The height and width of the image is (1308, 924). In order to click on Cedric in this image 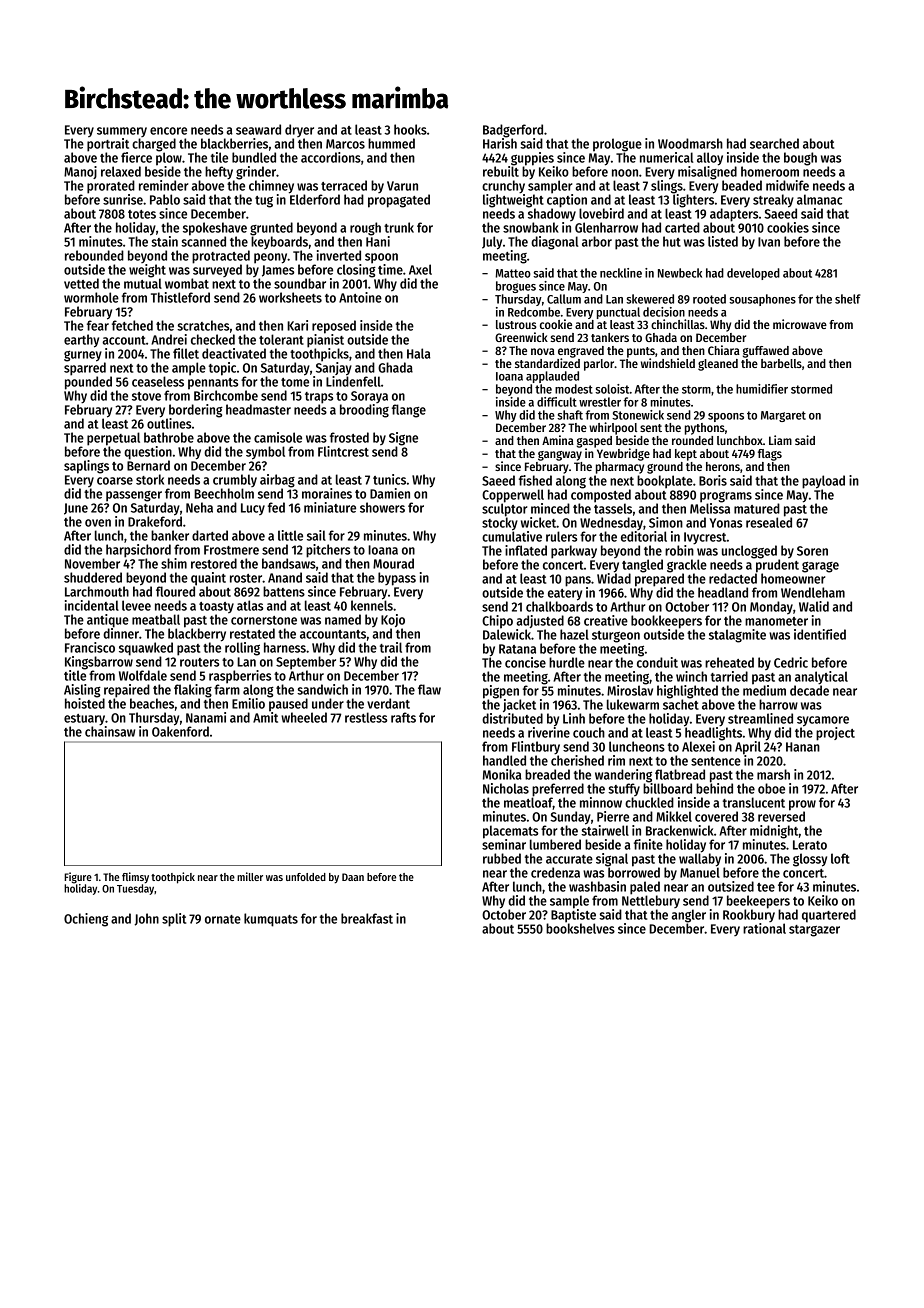, I will do `click(791, 662)`.
